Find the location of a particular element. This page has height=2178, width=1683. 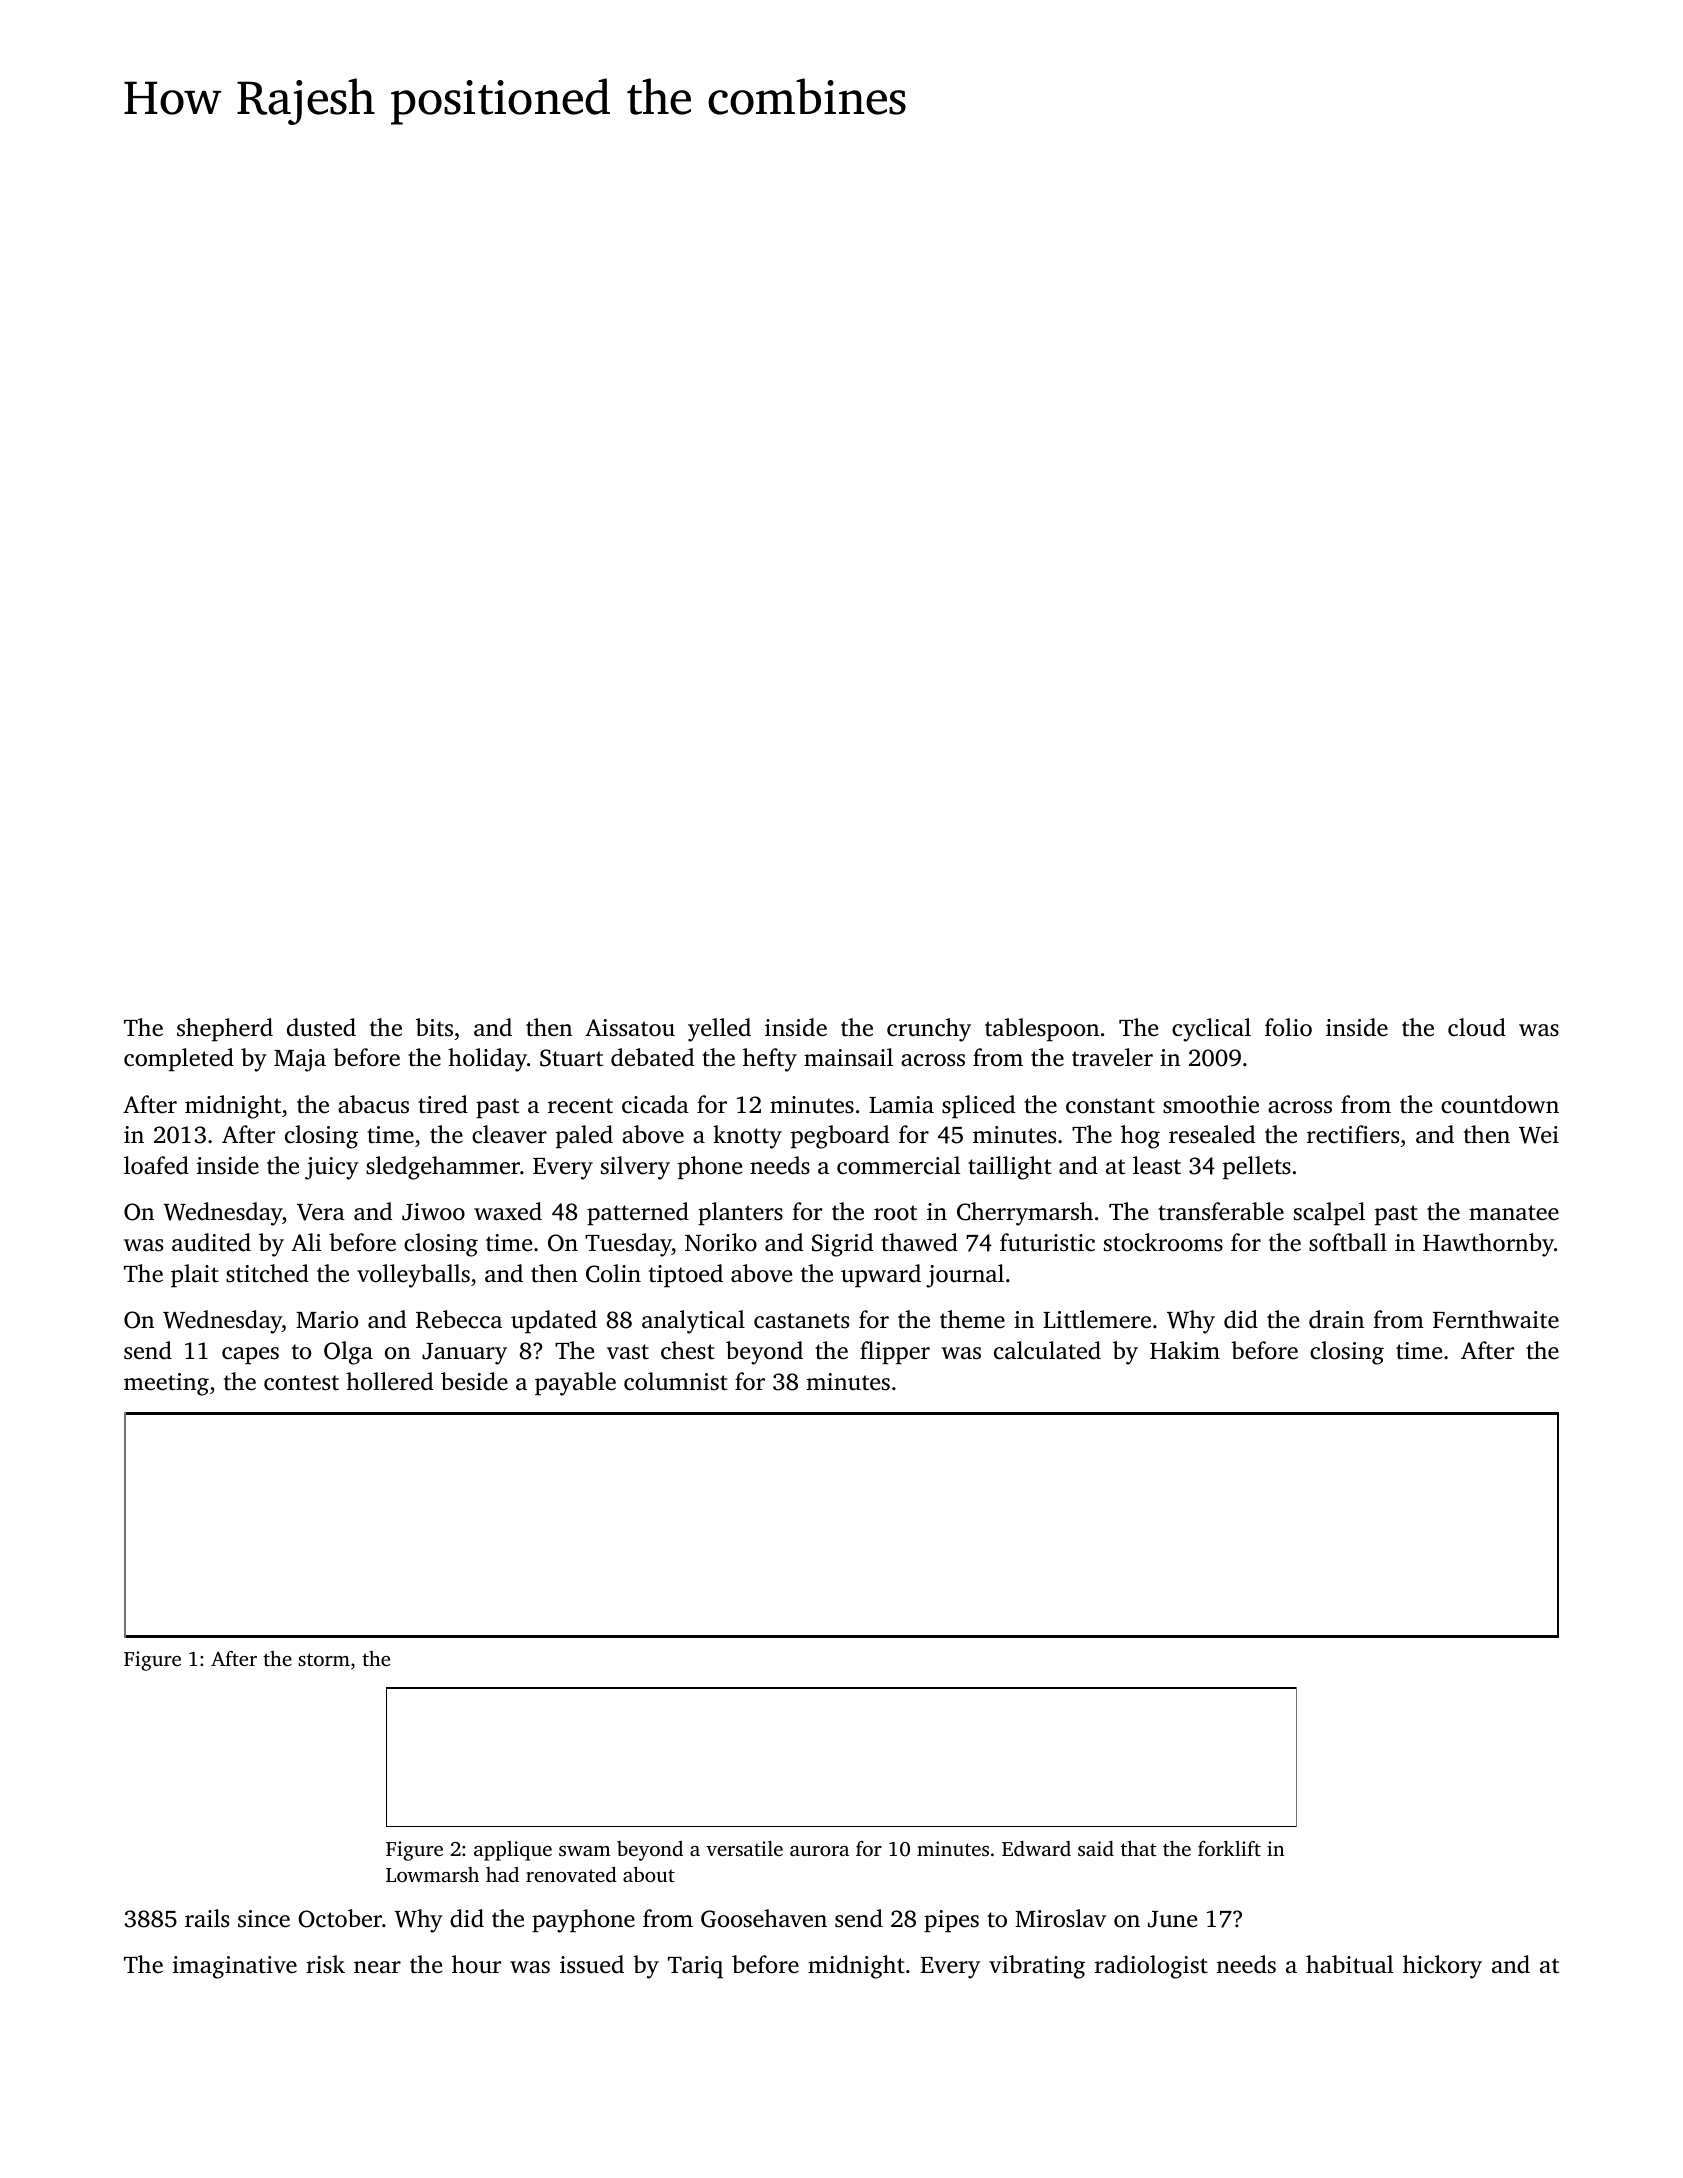

Tariq is located at coordinates (695, 1967).
